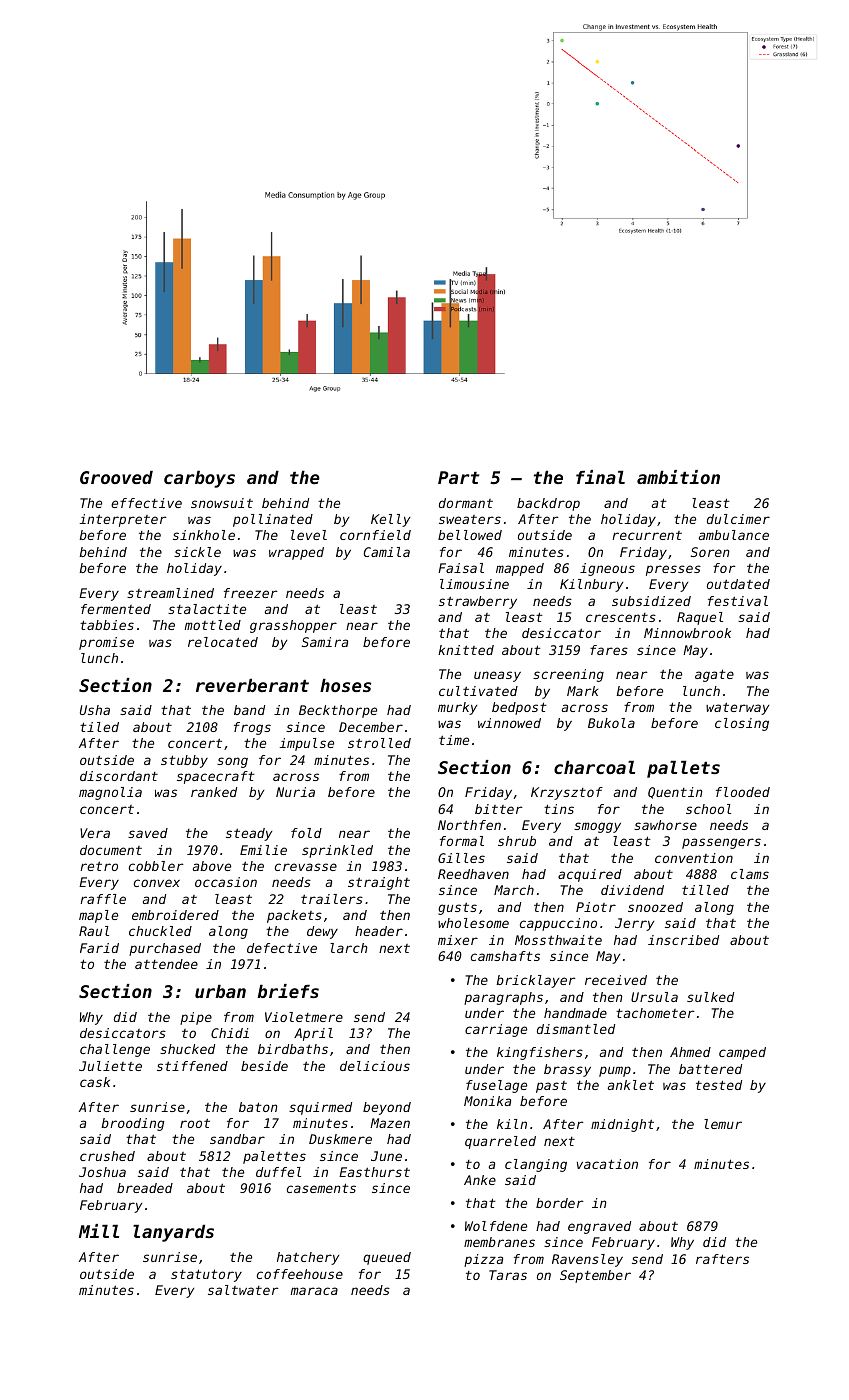  What do you see at coordinates (723, 1124) in the screenshot?
I see `lemur` at bounding box center [723, 1124].
